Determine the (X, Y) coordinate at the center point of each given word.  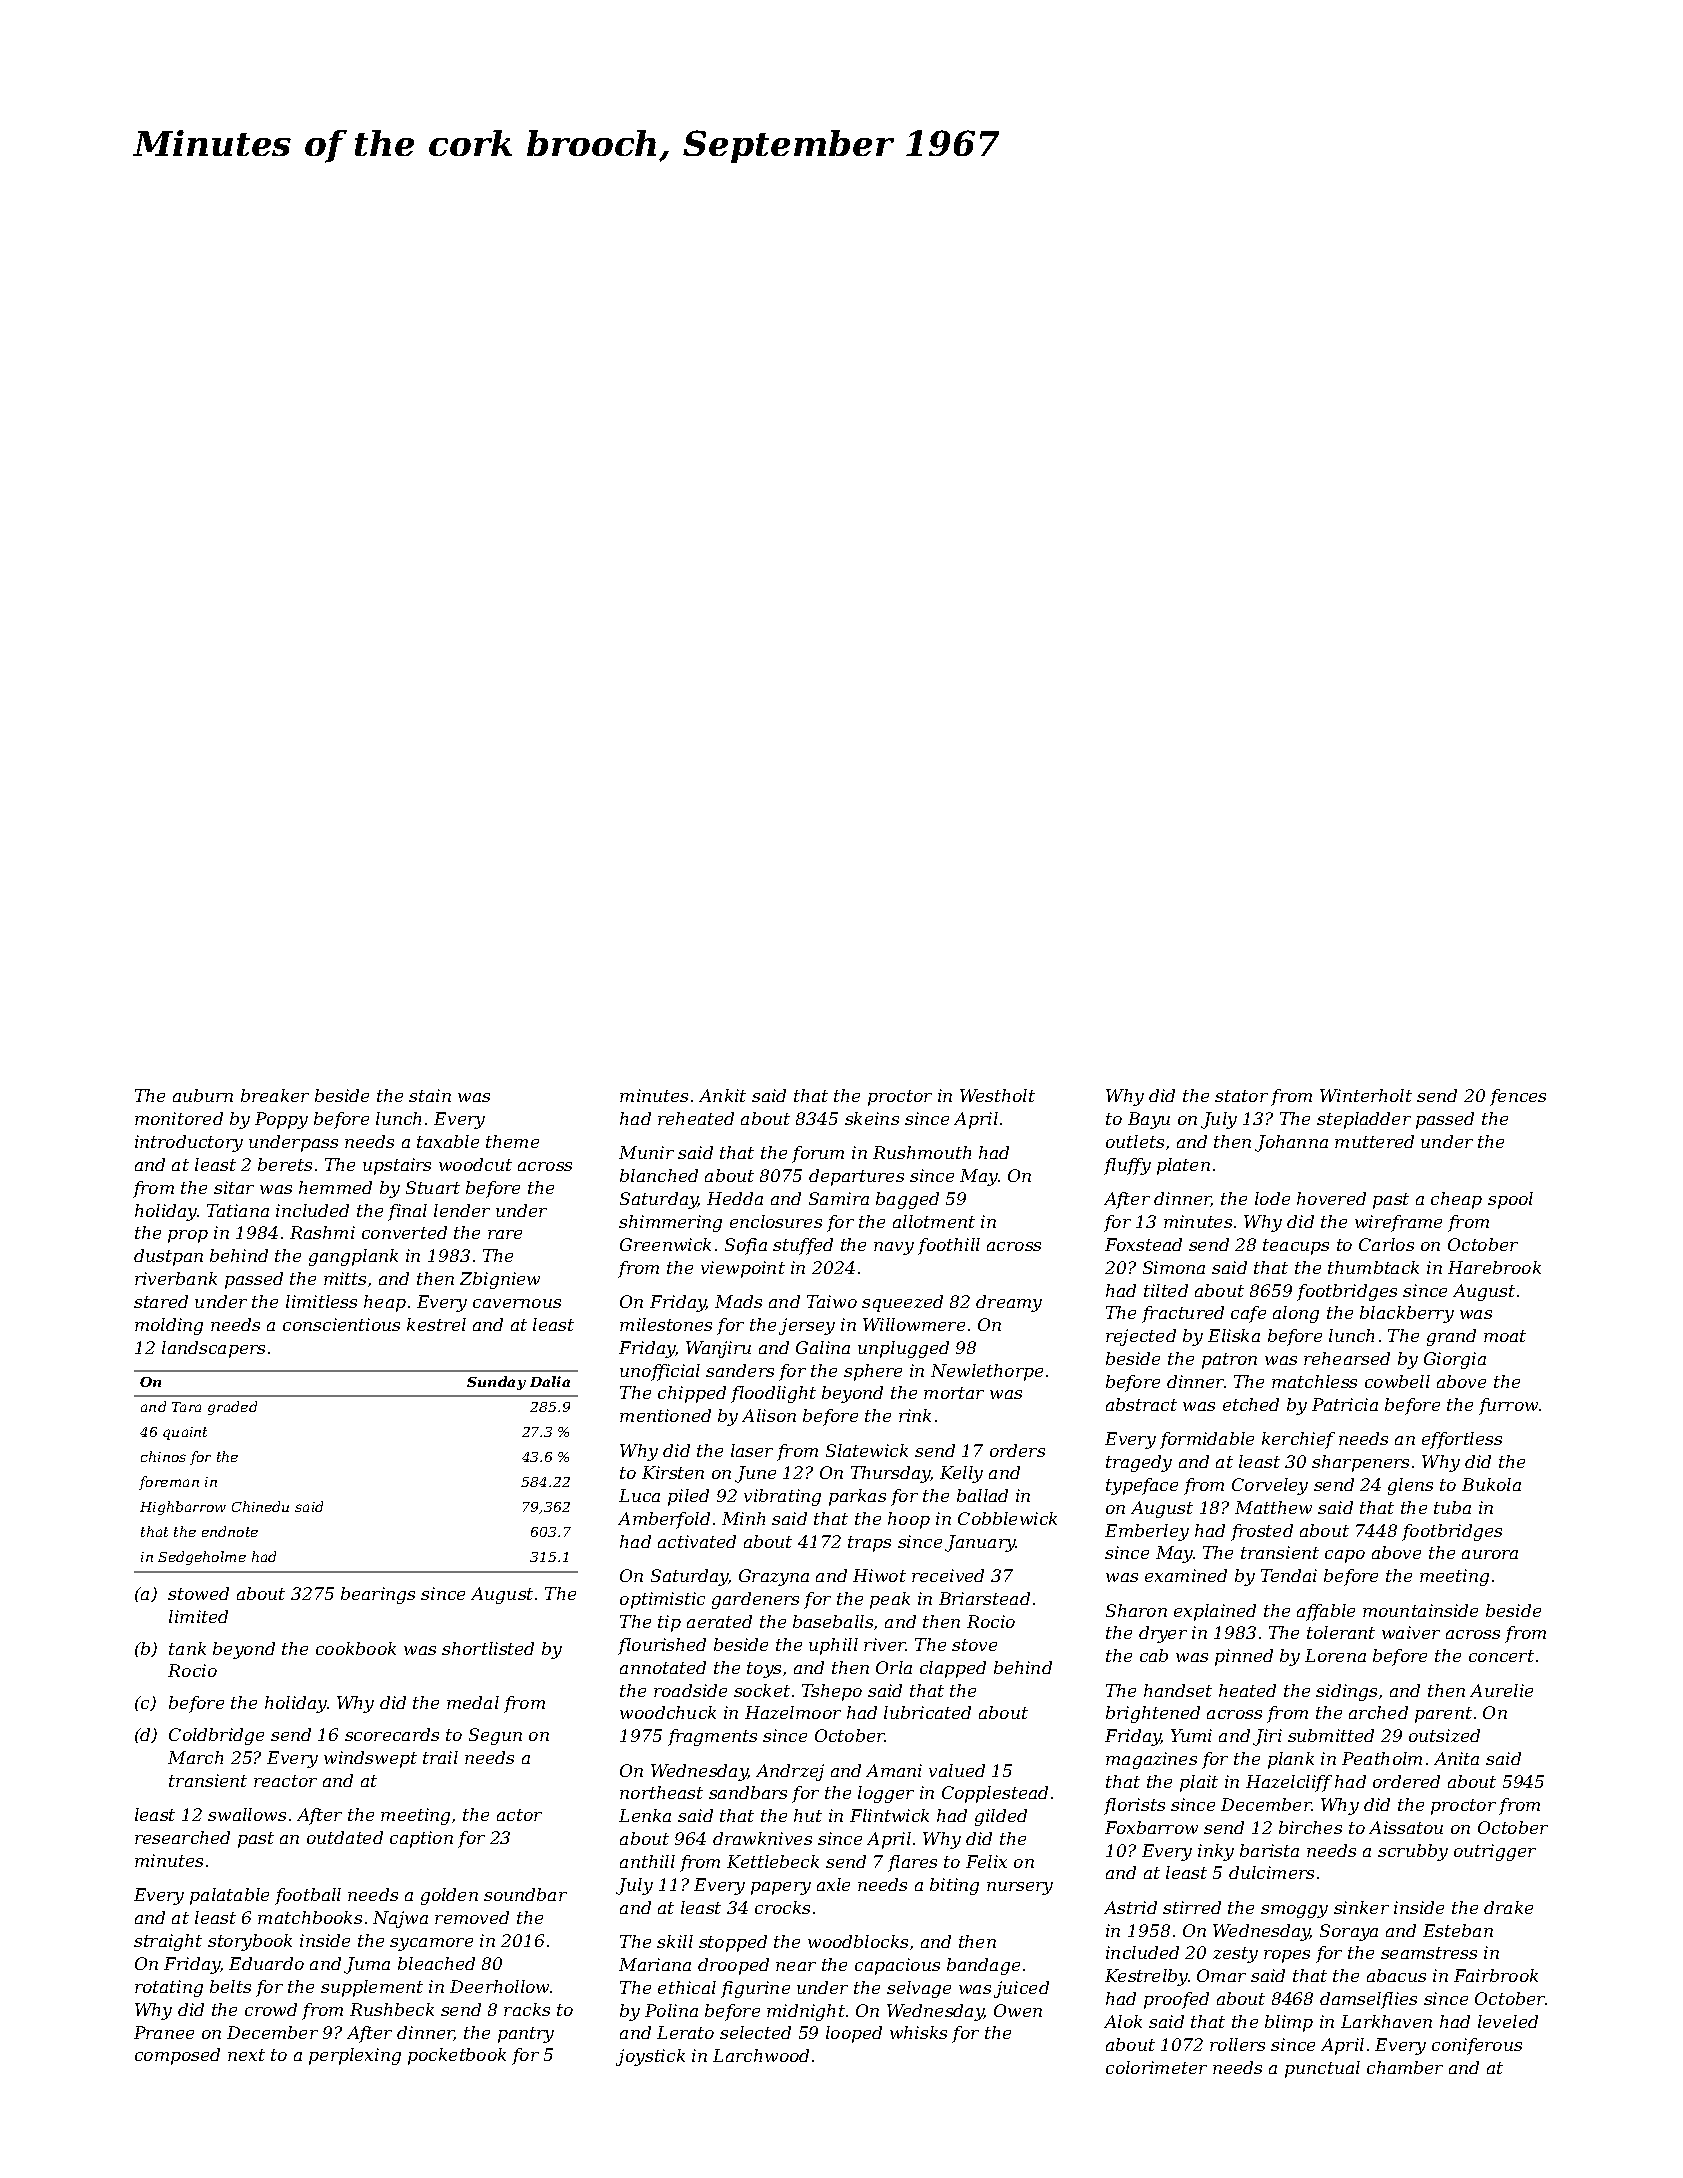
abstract (1141, 1404)
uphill (833, 1646)
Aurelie (1501, 1690)
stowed (198, 1593)
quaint (185, 1433)
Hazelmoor (793, 1712)
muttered (1374, 1141)
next (246, 2055)
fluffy (1127, 1166)
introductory (189, 1143)
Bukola (1491, 1484)
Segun (495, 1736)
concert (1501, 1656)
